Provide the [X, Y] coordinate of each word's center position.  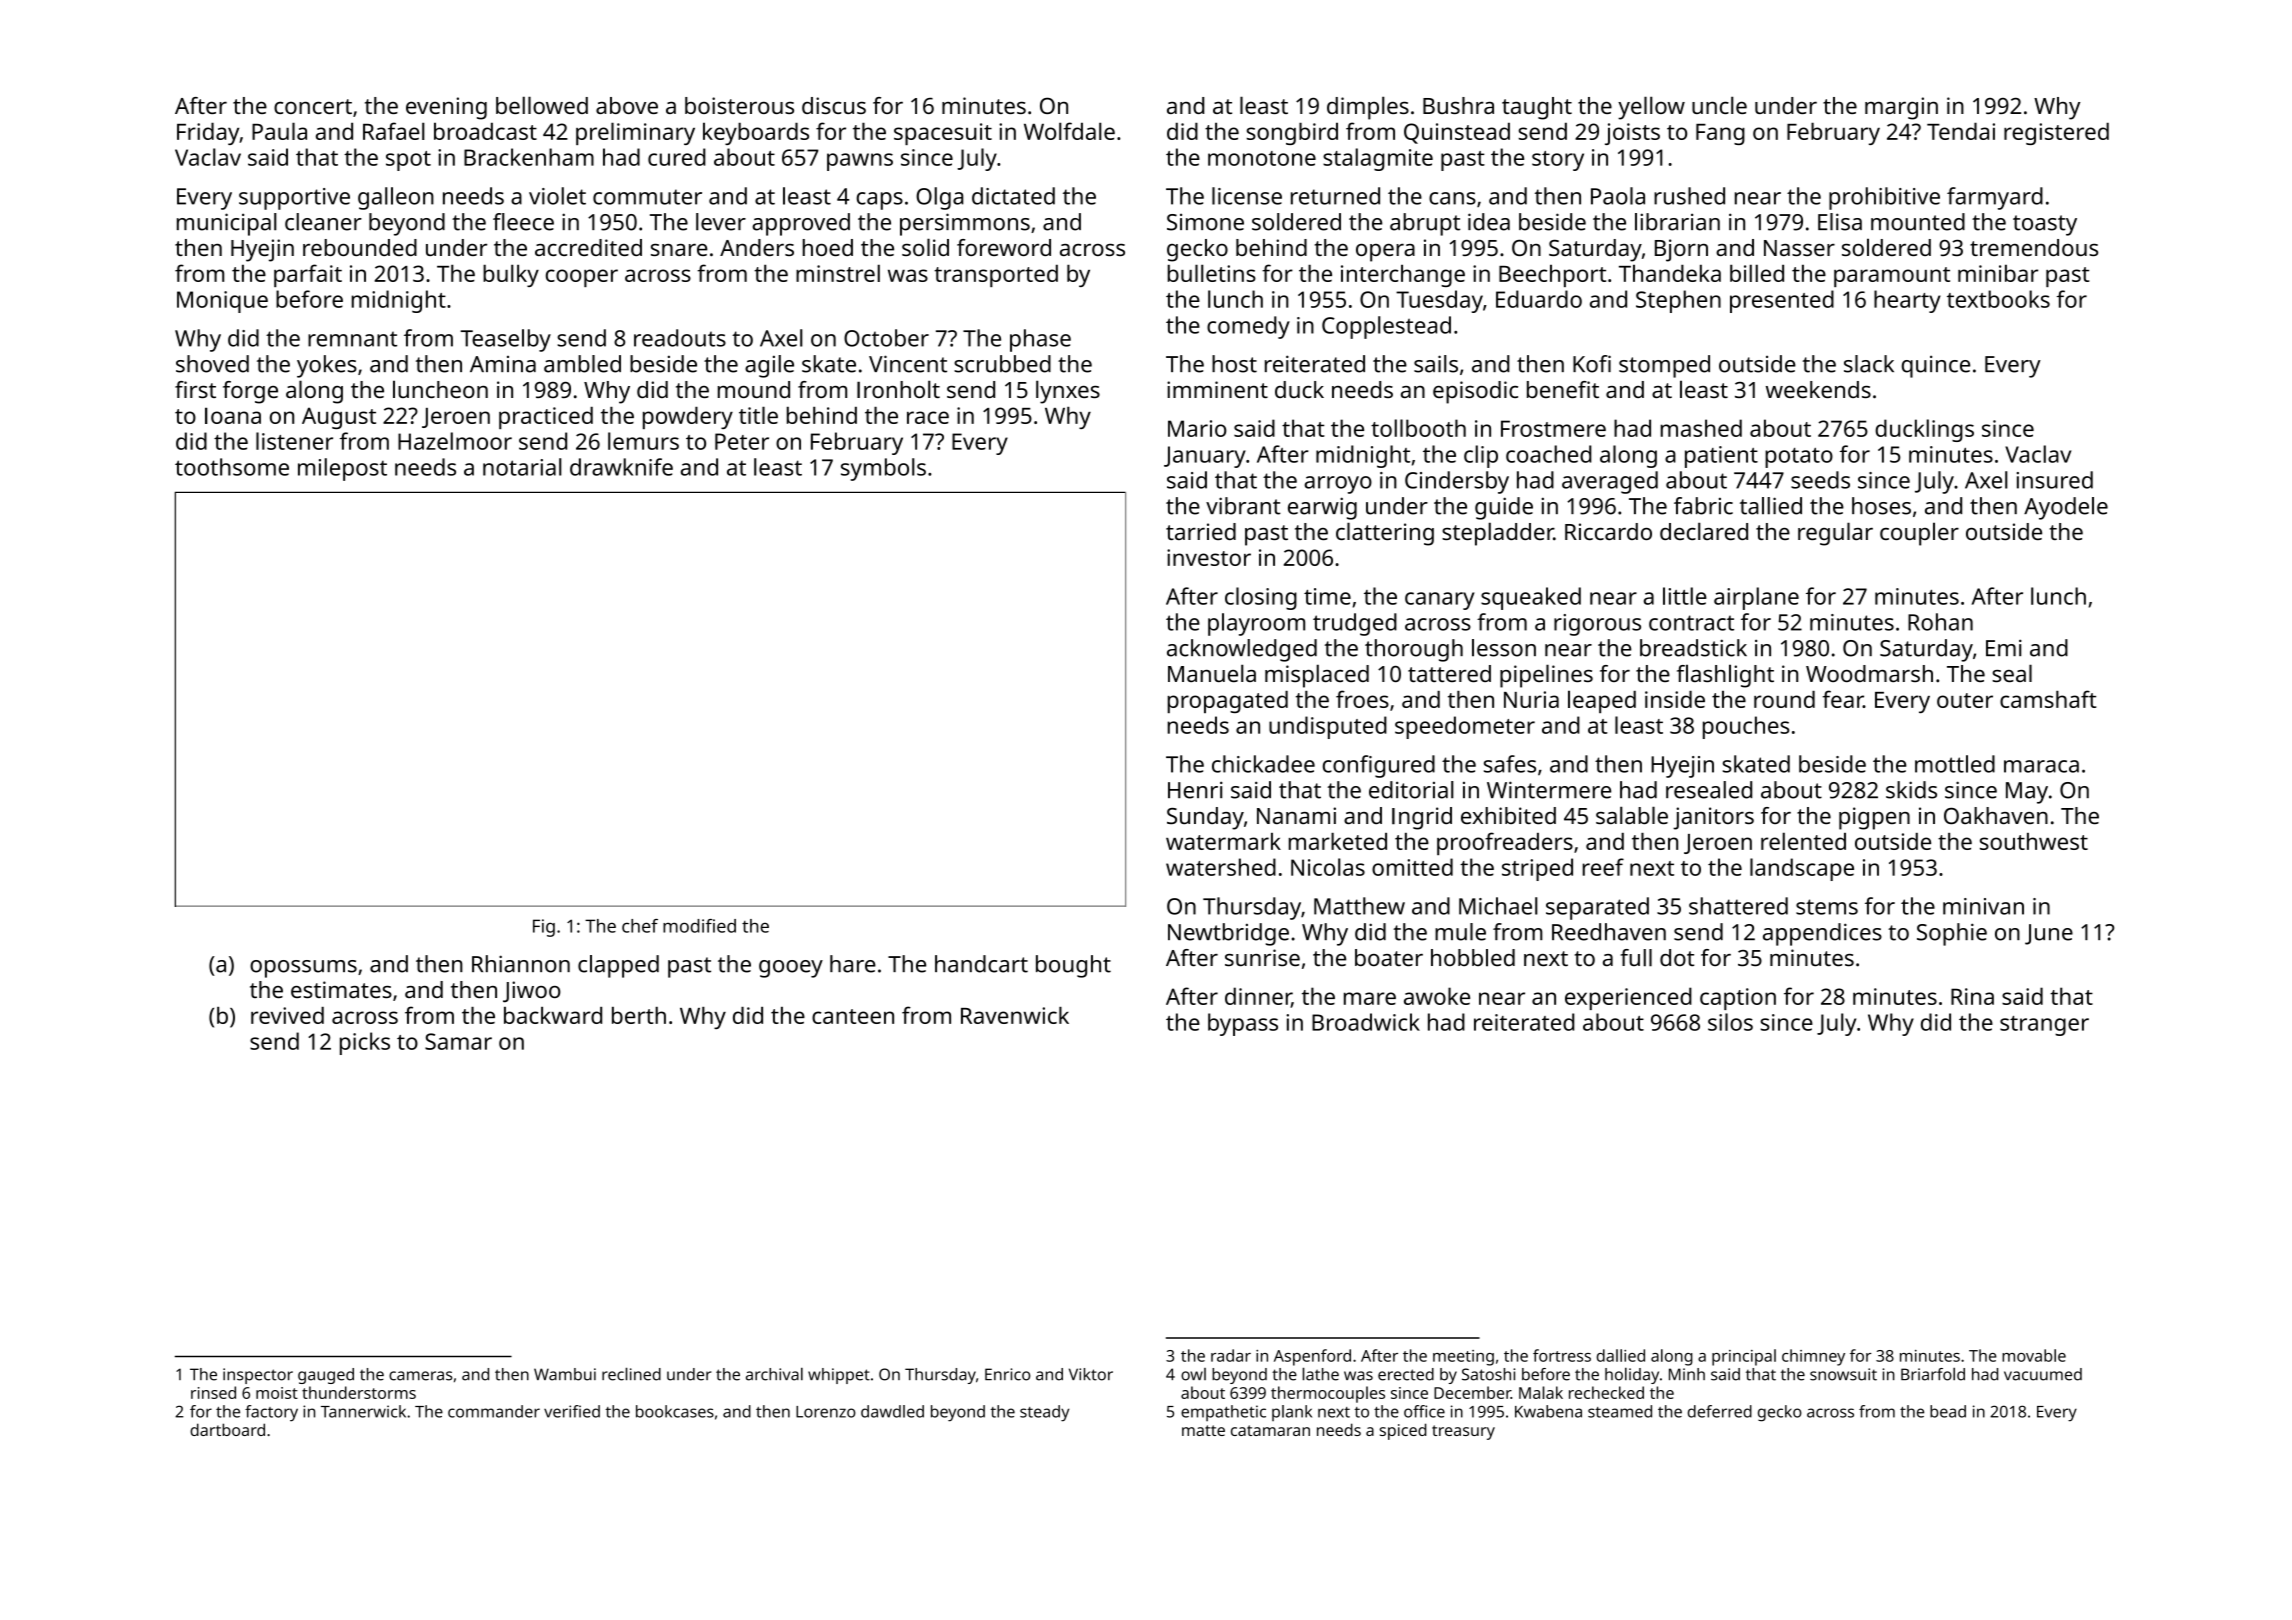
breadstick [1693, 648]
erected [1406, 1374]
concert [313, 106]
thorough [1414, 650]
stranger [2044, 1026]
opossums [303, 969]
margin [1901, 108]
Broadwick [1366, 1022]
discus [834, 105]
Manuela [1212, 673]
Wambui [565, 1374]
